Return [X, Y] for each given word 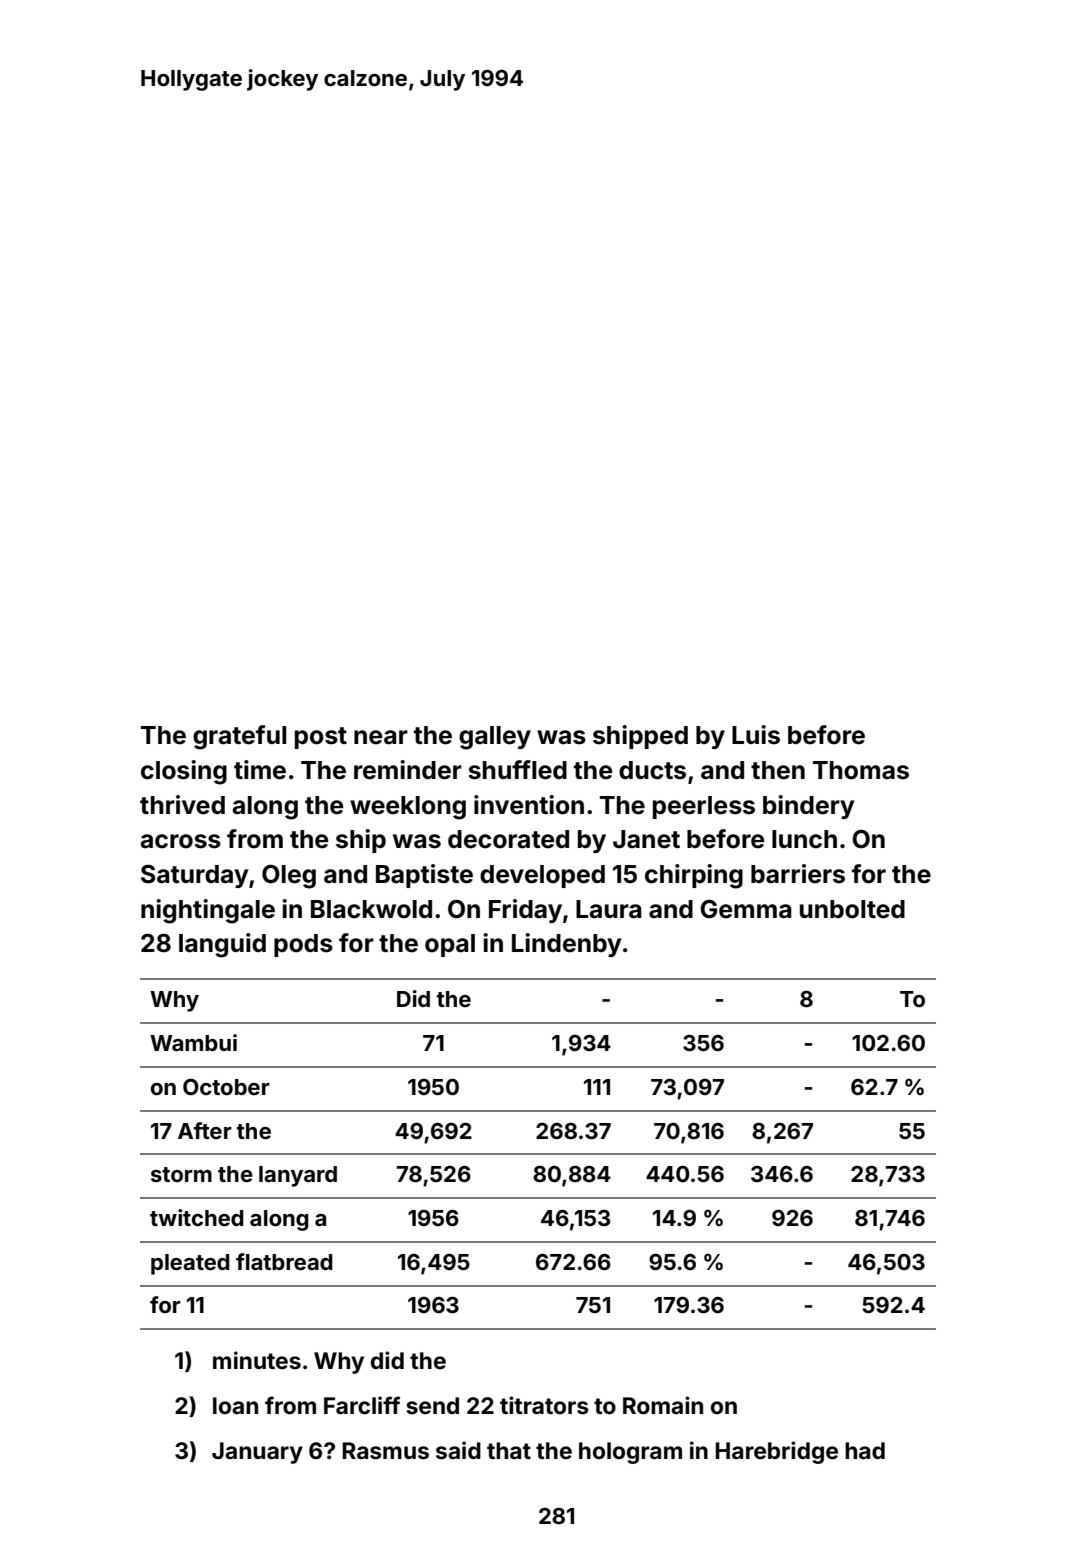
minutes [257, 1360]
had [865, 1450]
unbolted [852, 909]
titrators [544, 1405]
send [432, 1406]
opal [450, 945]
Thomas [861, 770]
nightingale [208, 911]
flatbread [284, 1261]
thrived [182, 805]
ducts [652, 770]
